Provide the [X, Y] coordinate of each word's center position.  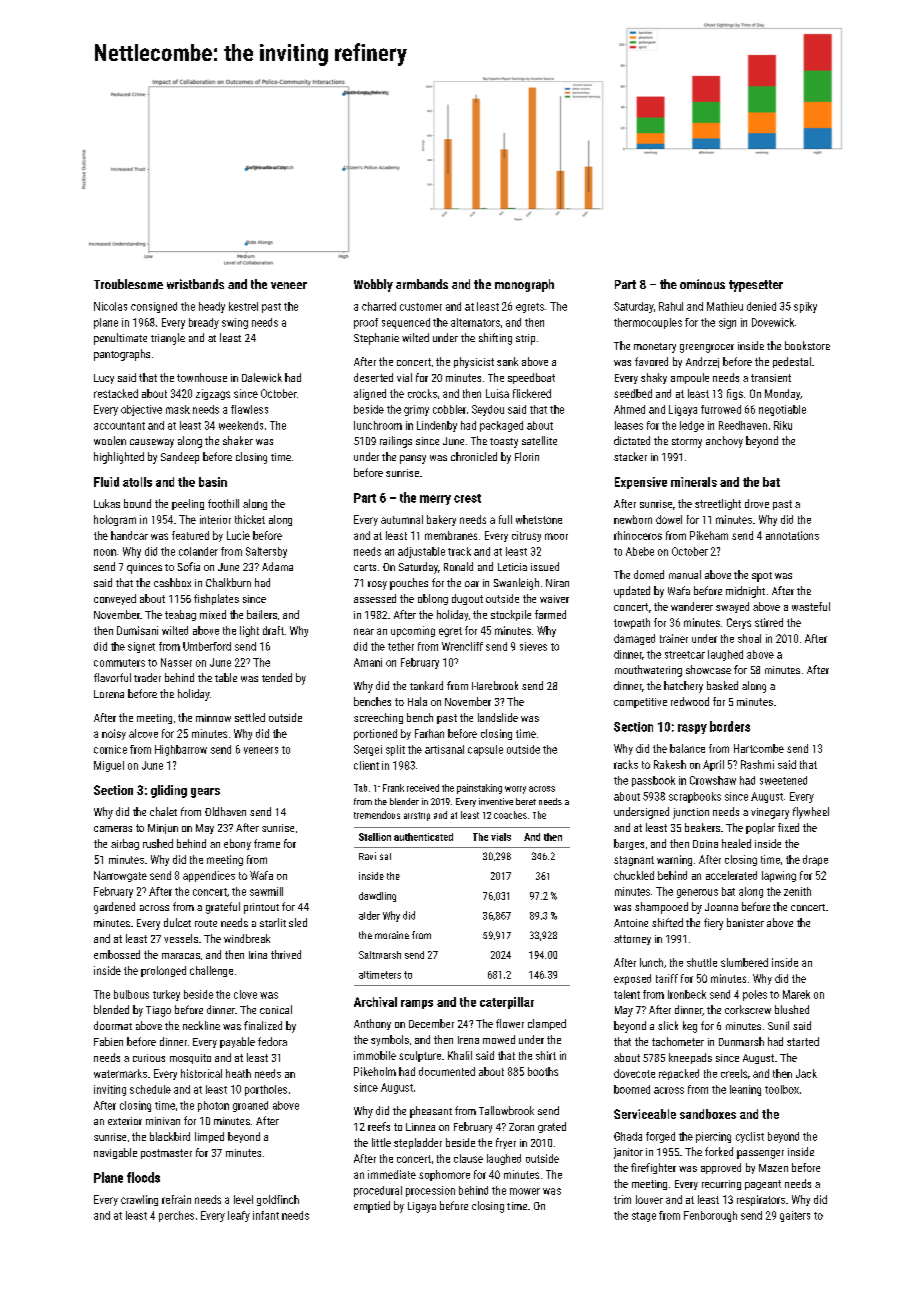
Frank [393, 788]
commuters [119, 663]
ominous [702, 284]
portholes [266, 1090]
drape [815, 860]
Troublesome [128, 284]
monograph [524, 285]
